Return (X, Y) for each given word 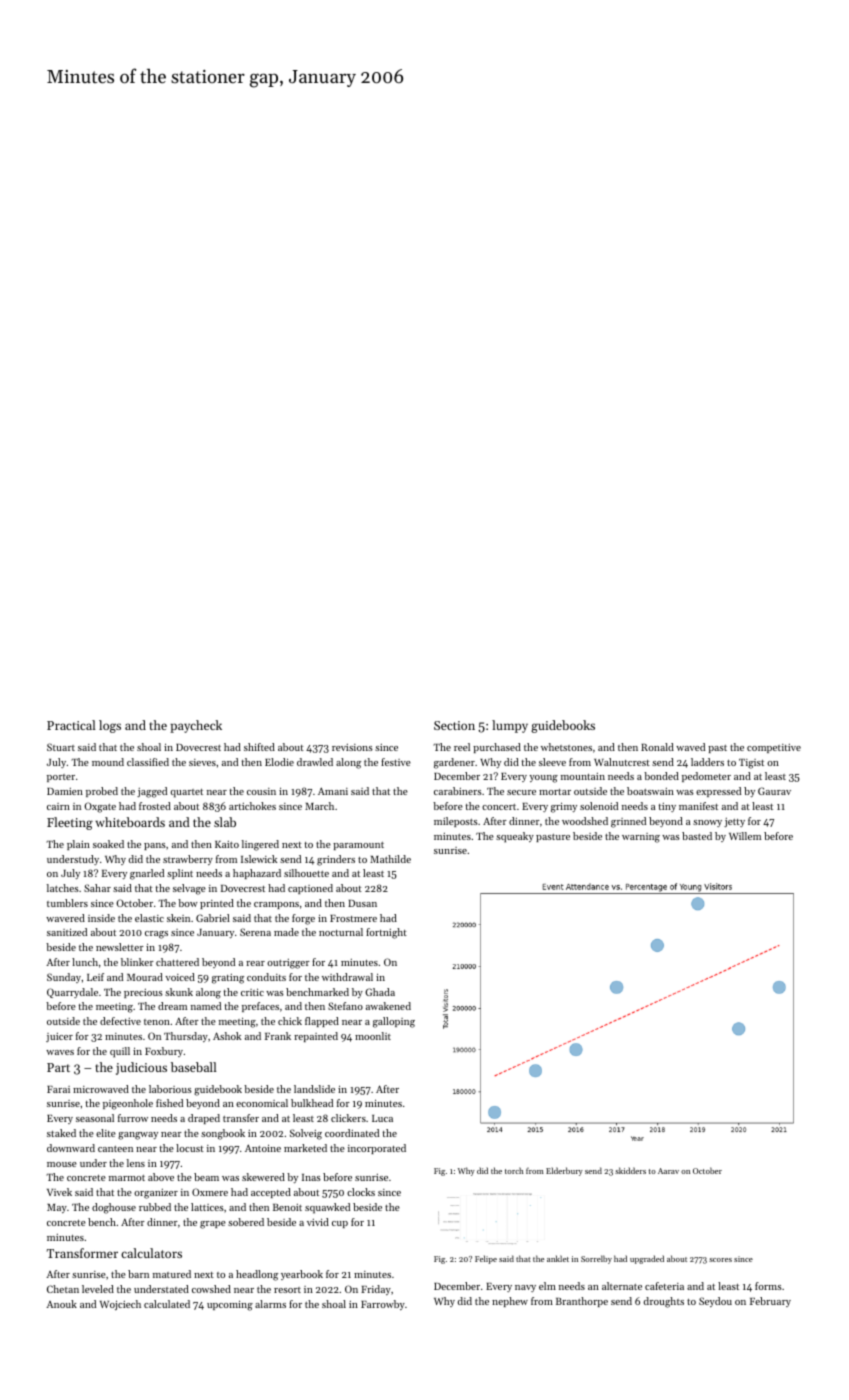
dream (172, 1006)
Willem (745, 836)
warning (641, 838)
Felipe (486, 1259)
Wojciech (120, 1305)
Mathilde (390, 859)
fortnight (386, 933)
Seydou (715, 1302)
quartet (187, 793)
